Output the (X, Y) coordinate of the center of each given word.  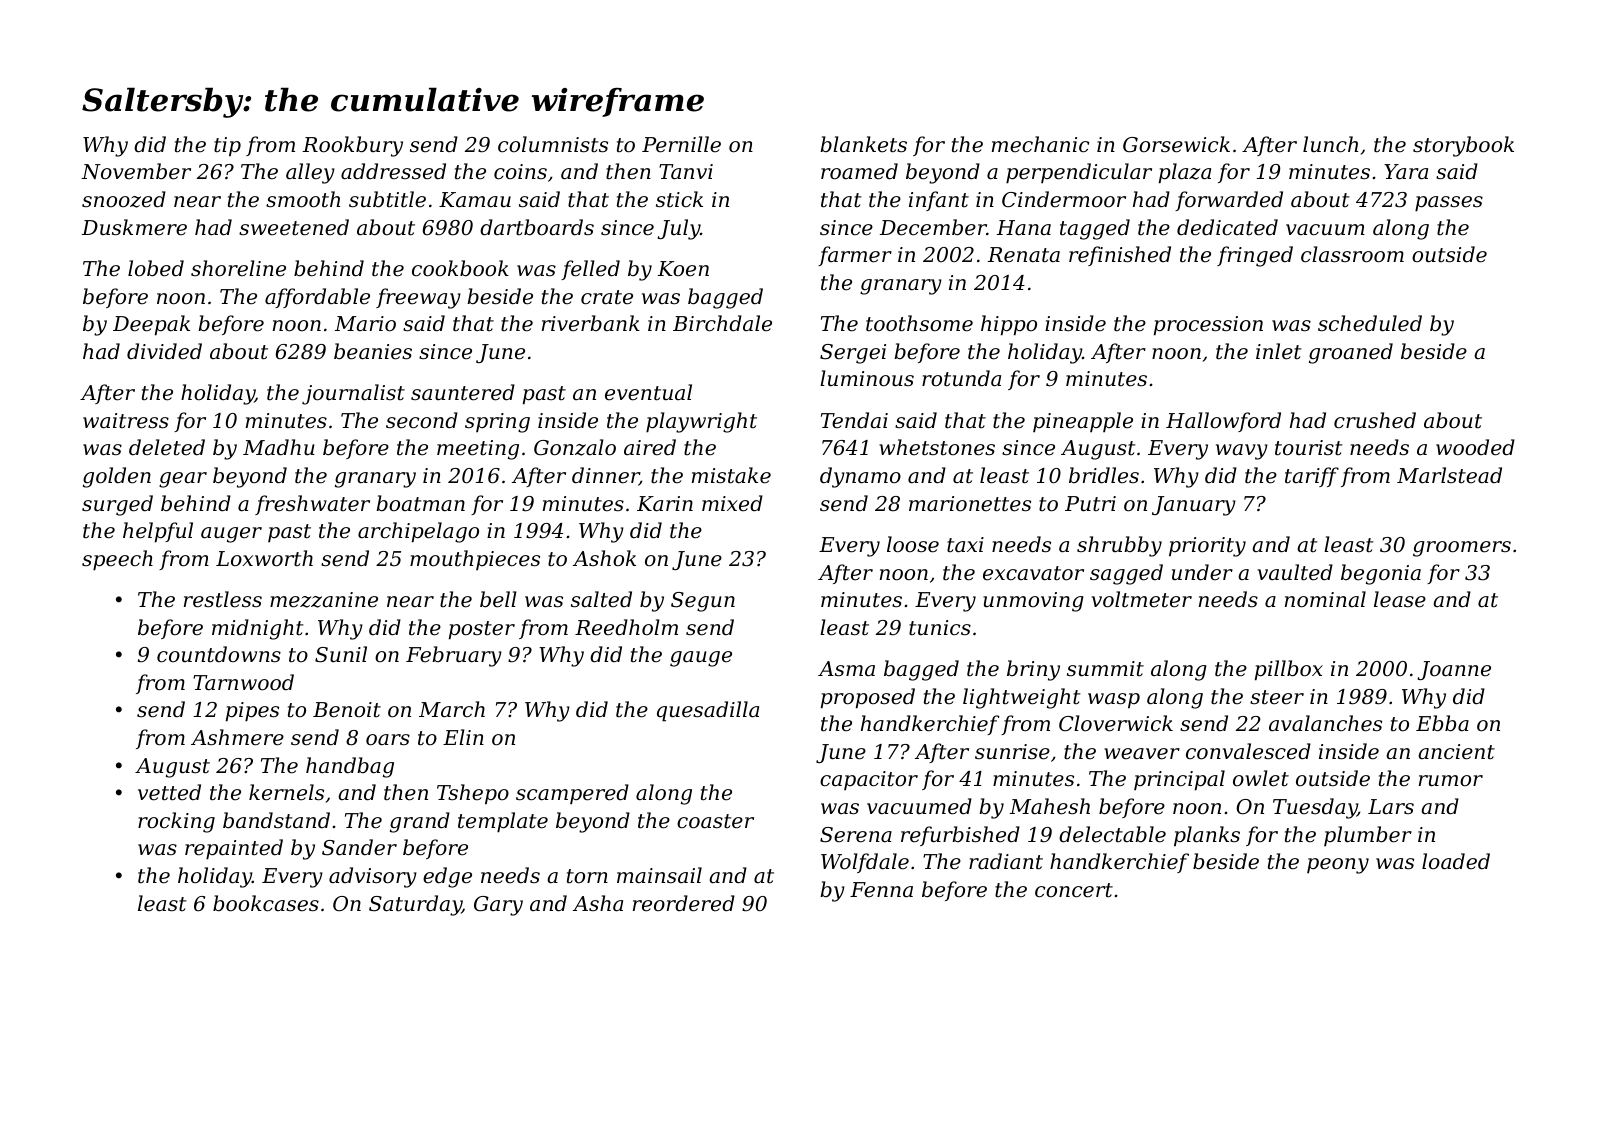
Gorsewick (1176, 144)
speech (117, 560)
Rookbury (353, 146)
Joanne (1454, 670)
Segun (703, 602)
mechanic (1040, 144)
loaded (1456, 861)
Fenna (881, 890)
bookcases (266, 903)
